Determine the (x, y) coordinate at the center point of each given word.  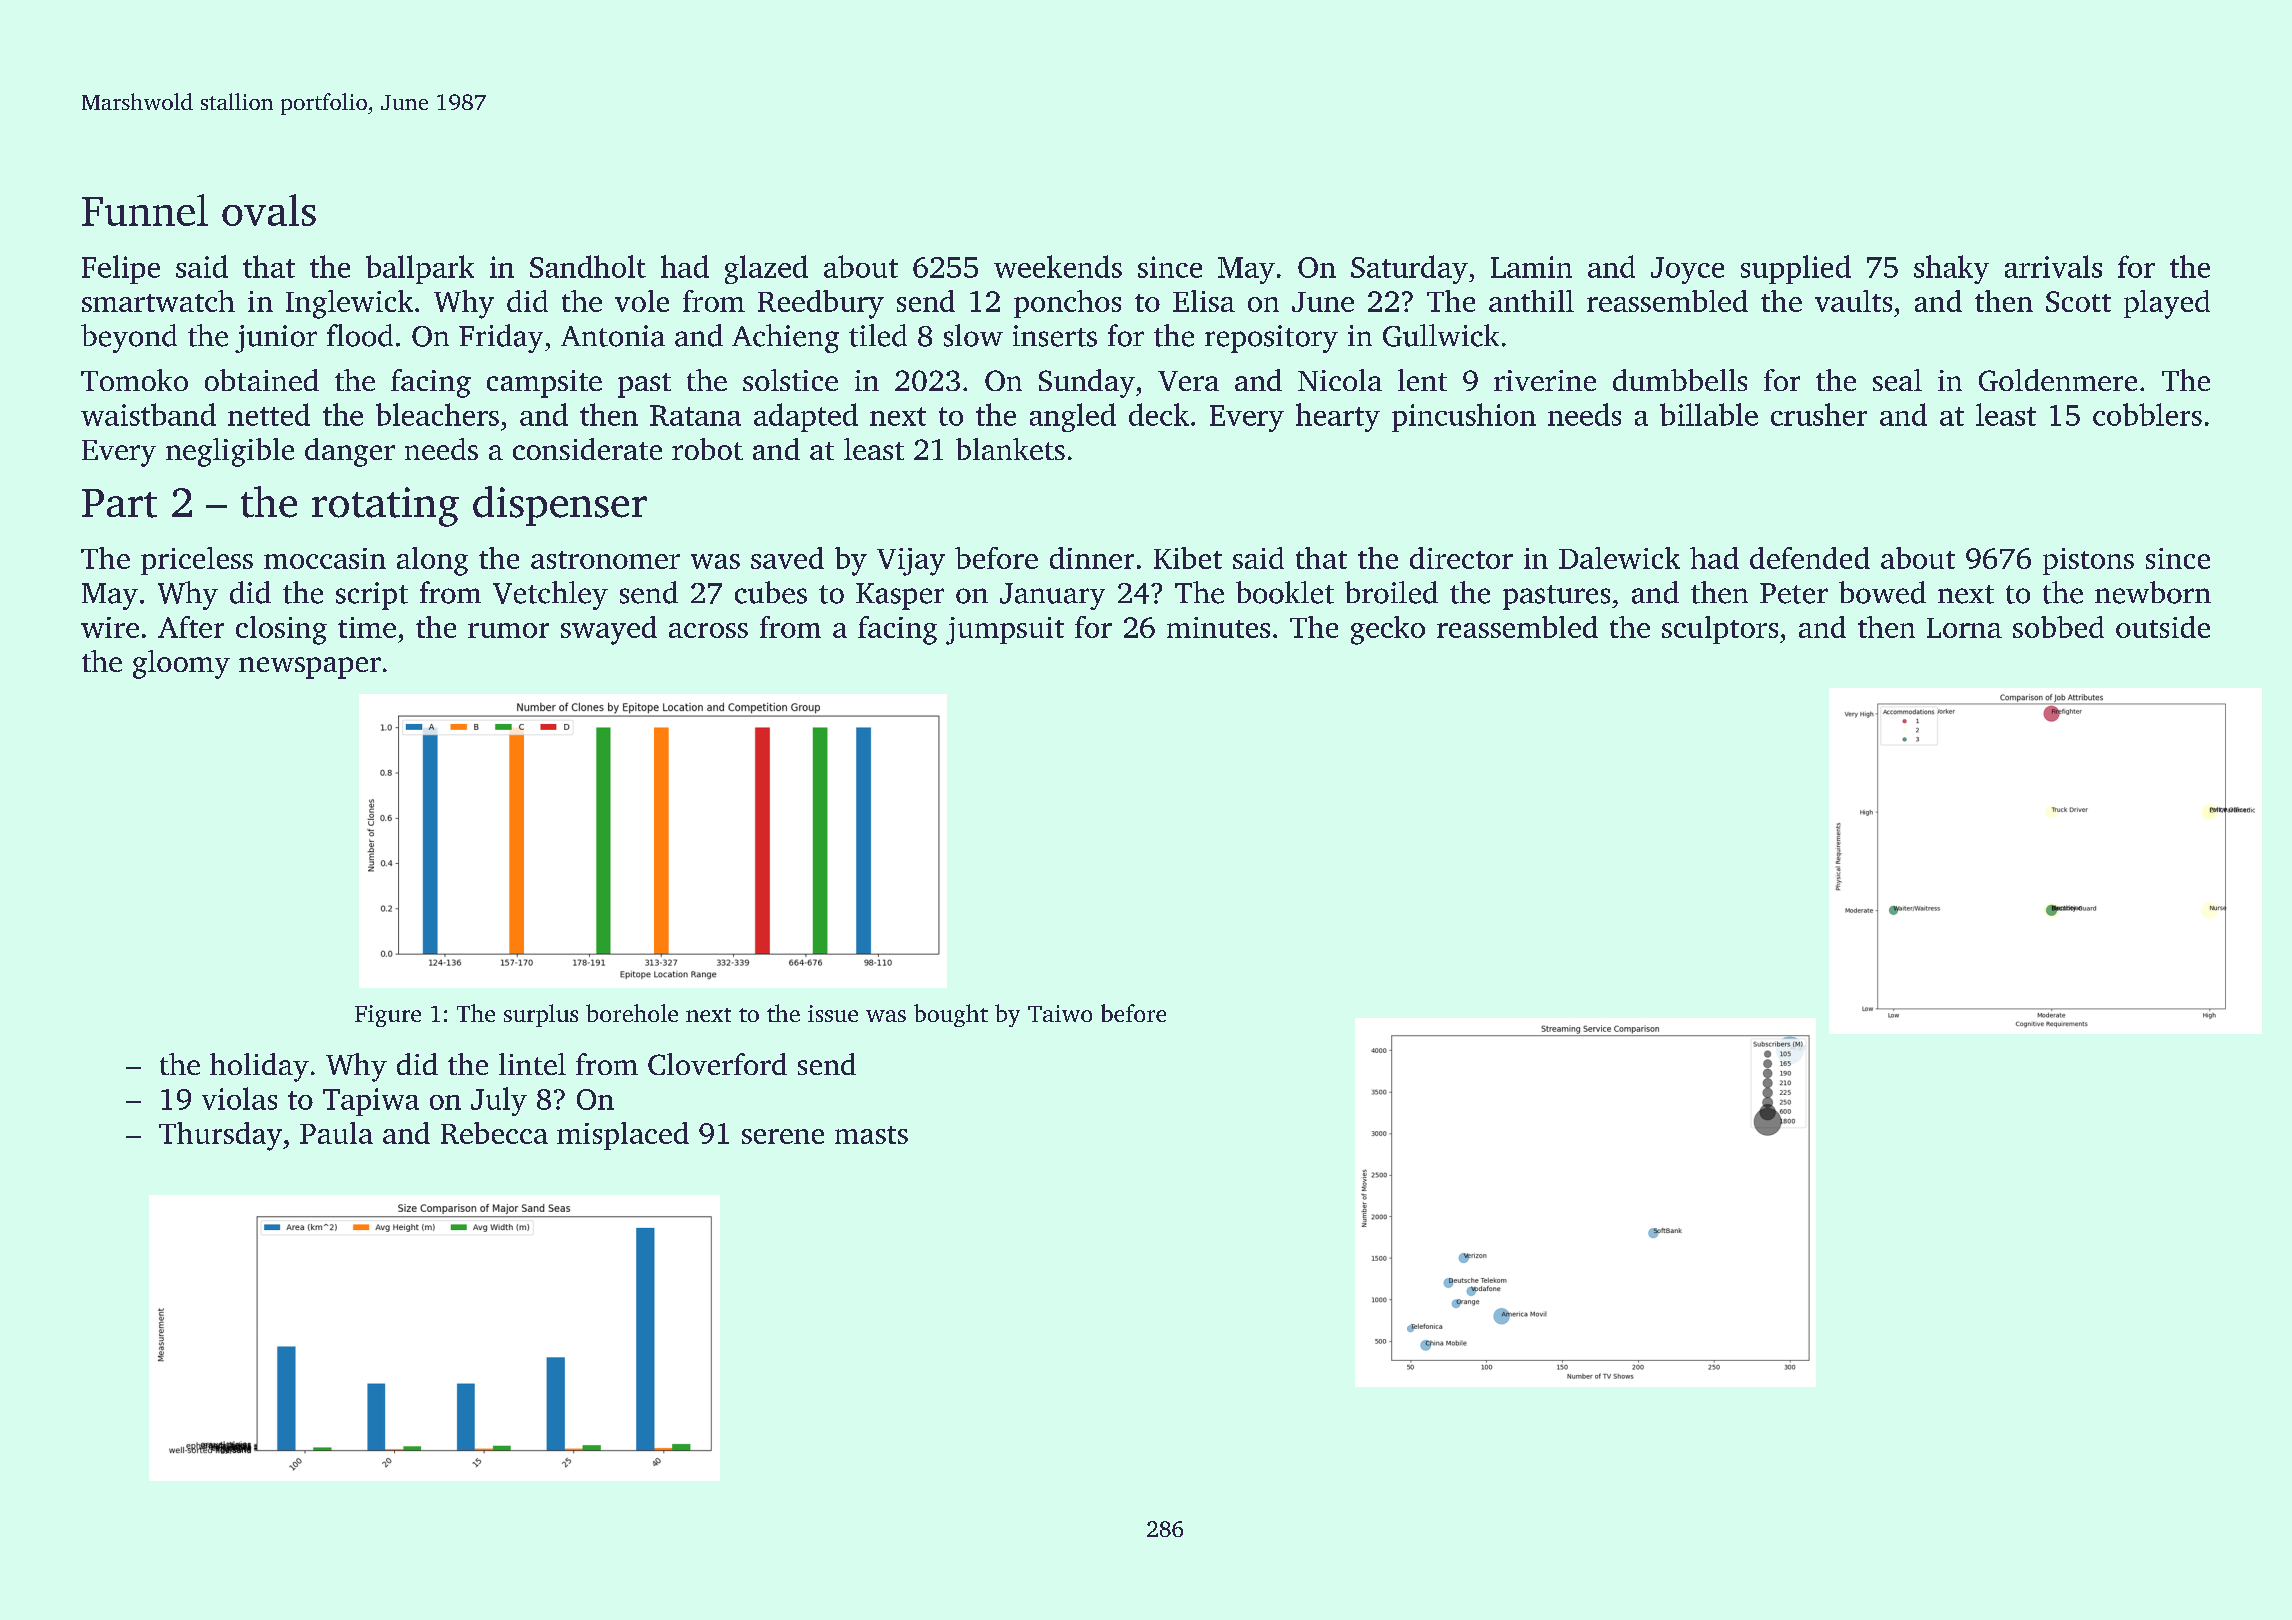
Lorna (1964, 628)
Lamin (1531, 267)
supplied (1796, 269)
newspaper (310, 668)
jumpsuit (1005, 631)
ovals (269, 210)
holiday (259, 1067)
